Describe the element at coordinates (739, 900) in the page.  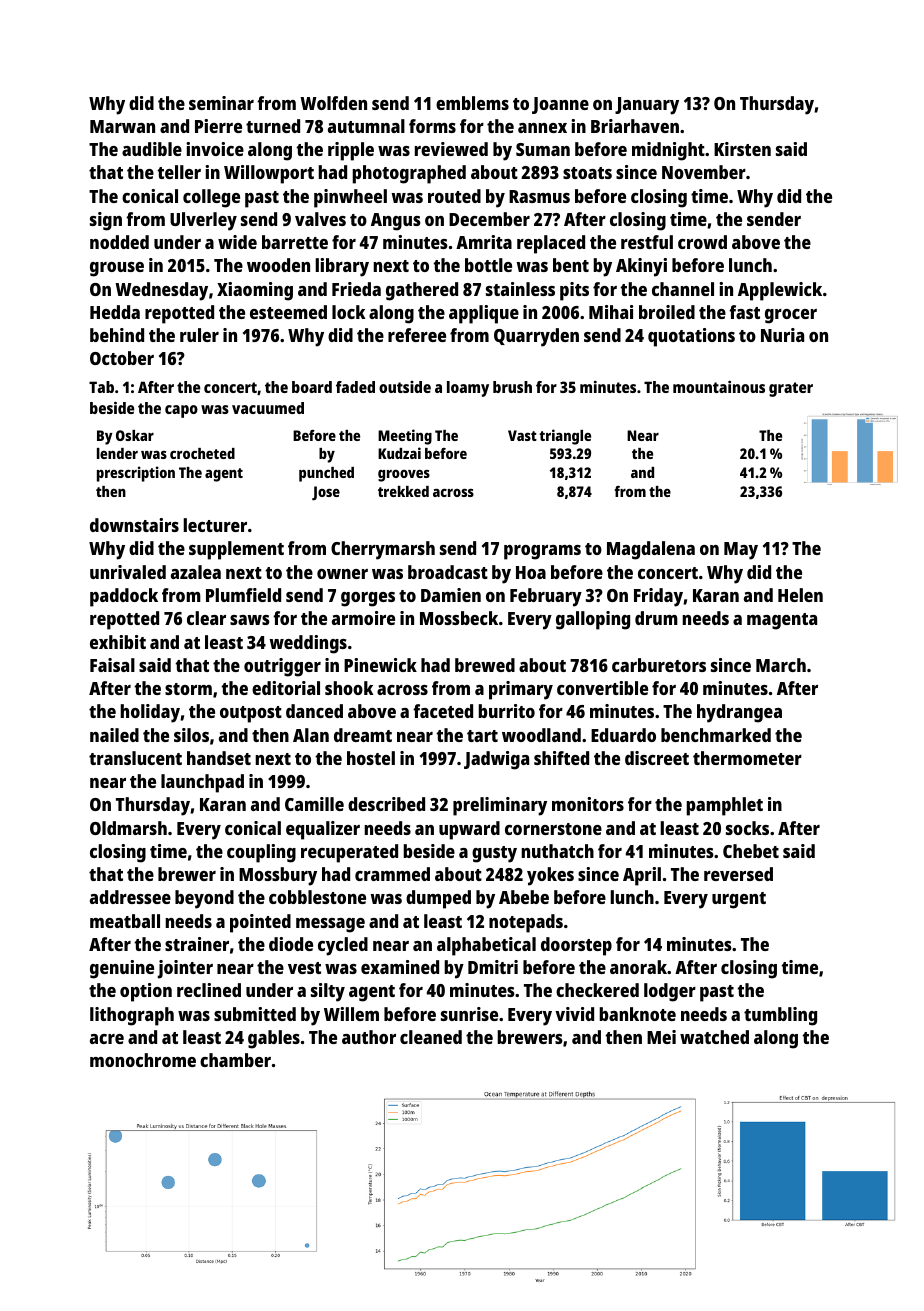
I see `urgent` at that location.
